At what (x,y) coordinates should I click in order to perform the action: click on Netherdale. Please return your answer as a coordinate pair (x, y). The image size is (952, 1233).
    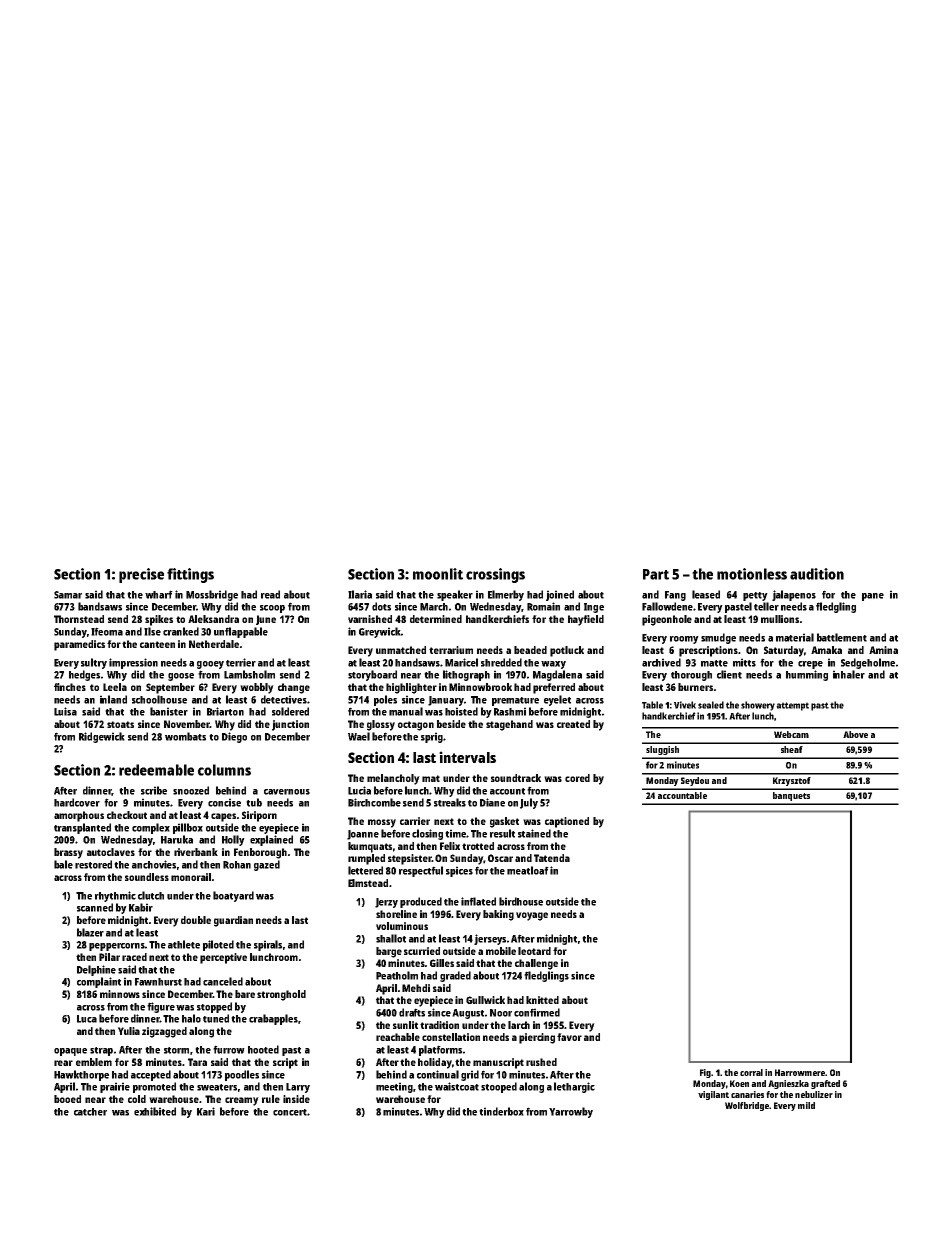
    Looking at the image, I should click on (214, 644).
